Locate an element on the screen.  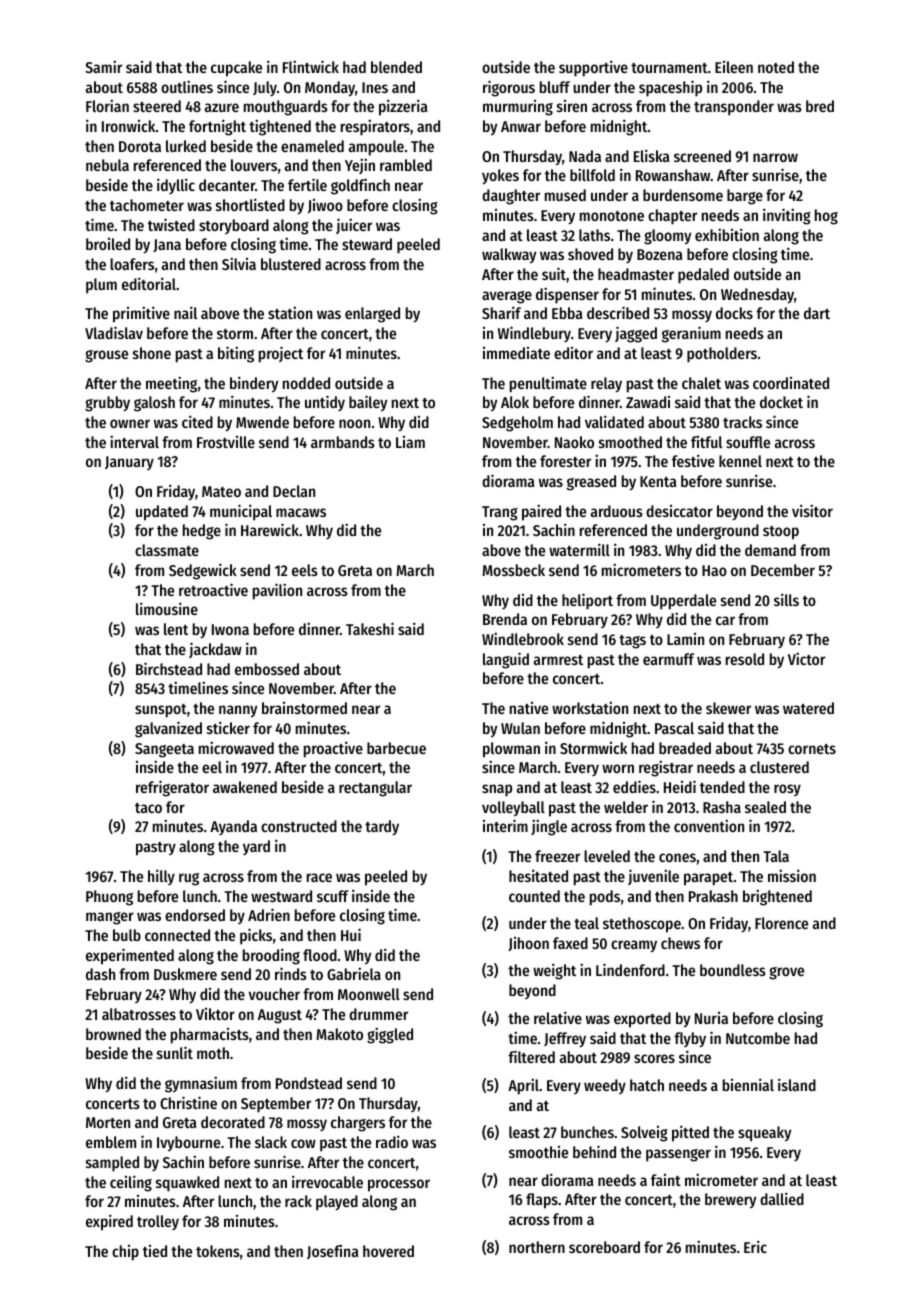
Samir is located at coordinates (103, 66).
